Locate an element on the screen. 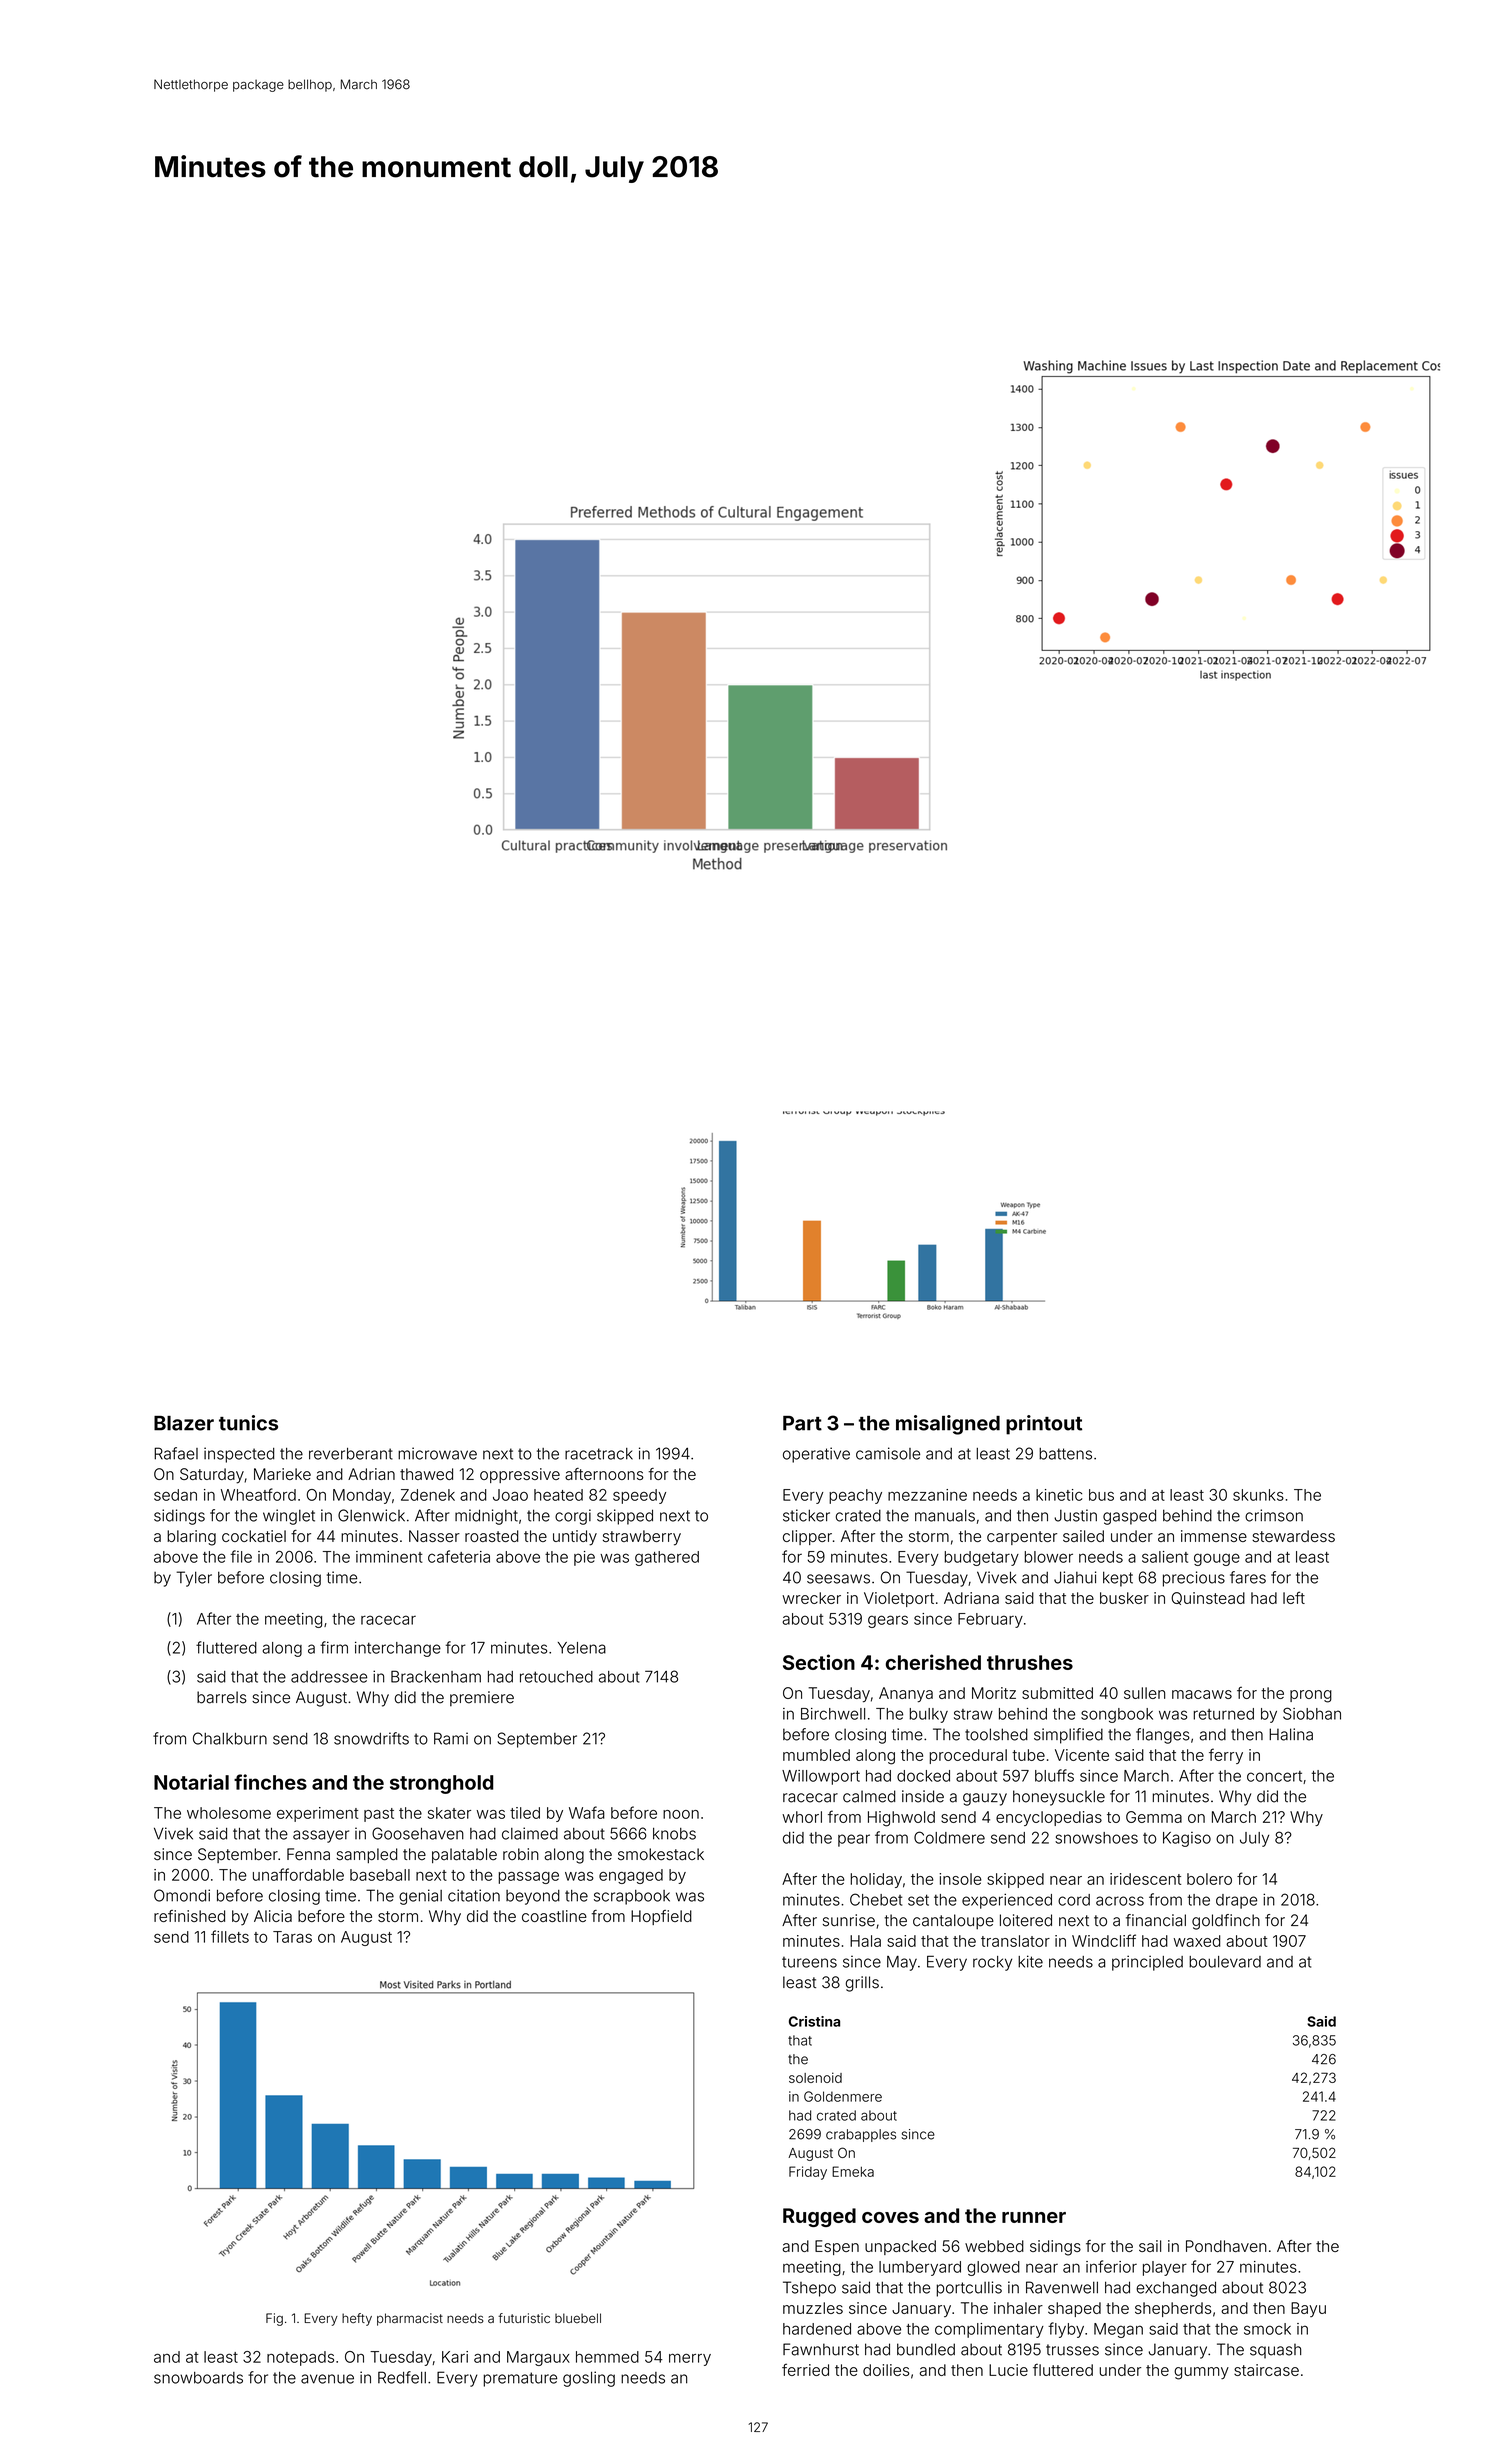 The image size is (1496, 2464). waxed is located at coordinates (1197, 1941).
